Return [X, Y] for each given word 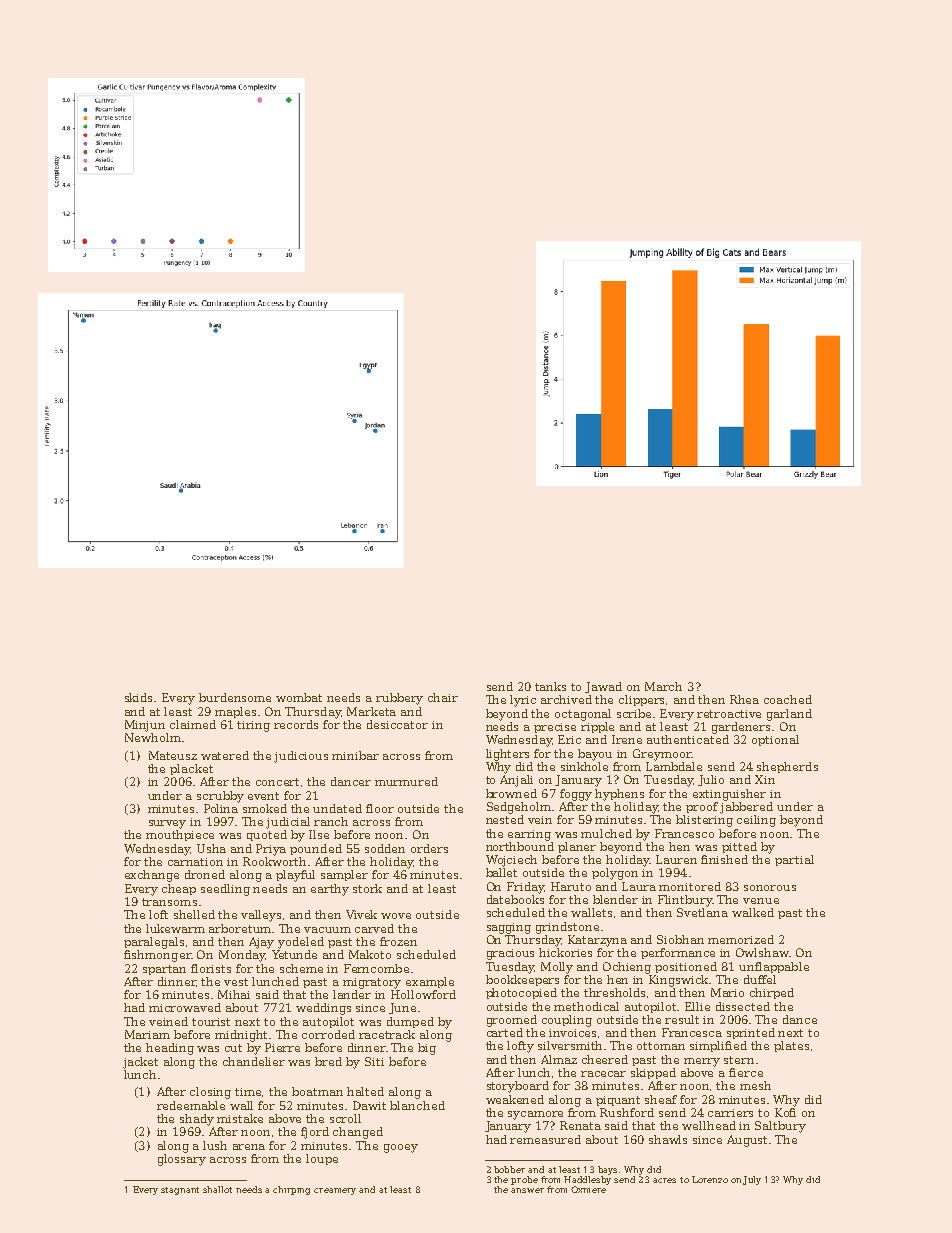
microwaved [185, 1007]
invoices [572, 1033]
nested [505, 819]
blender [615, 899]
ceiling [756, 821]
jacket [140, 1063]
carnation [195, 862]
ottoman [661, 1046]
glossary [182, 1160]
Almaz [559, 1059]
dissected [743, 1006]
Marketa [371, 711]
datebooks [515, 899]
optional [775, 740]
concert [277, 782]
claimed [193, 724]
